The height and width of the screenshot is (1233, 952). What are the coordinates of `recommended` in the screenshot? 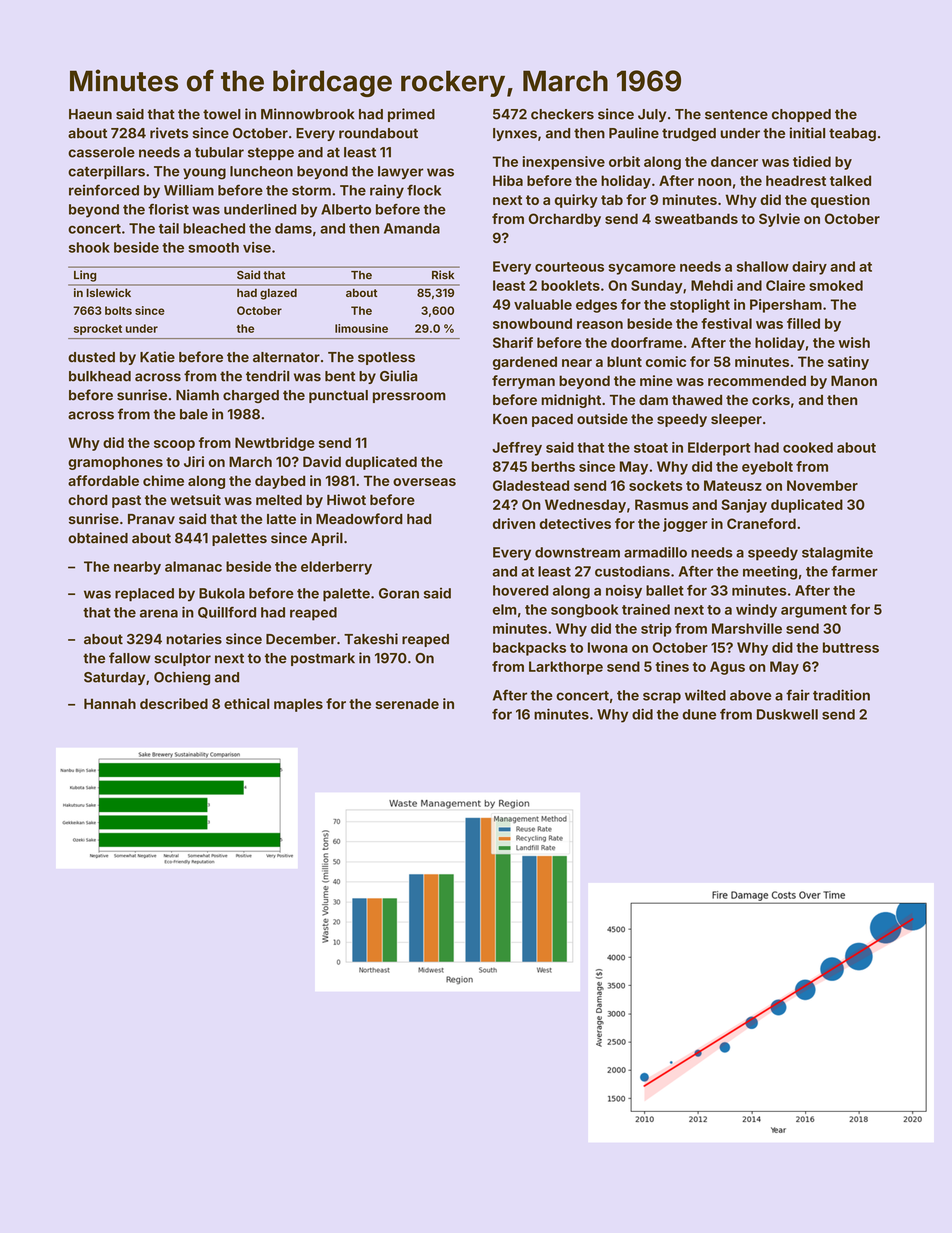 It's located at (757, 380).
